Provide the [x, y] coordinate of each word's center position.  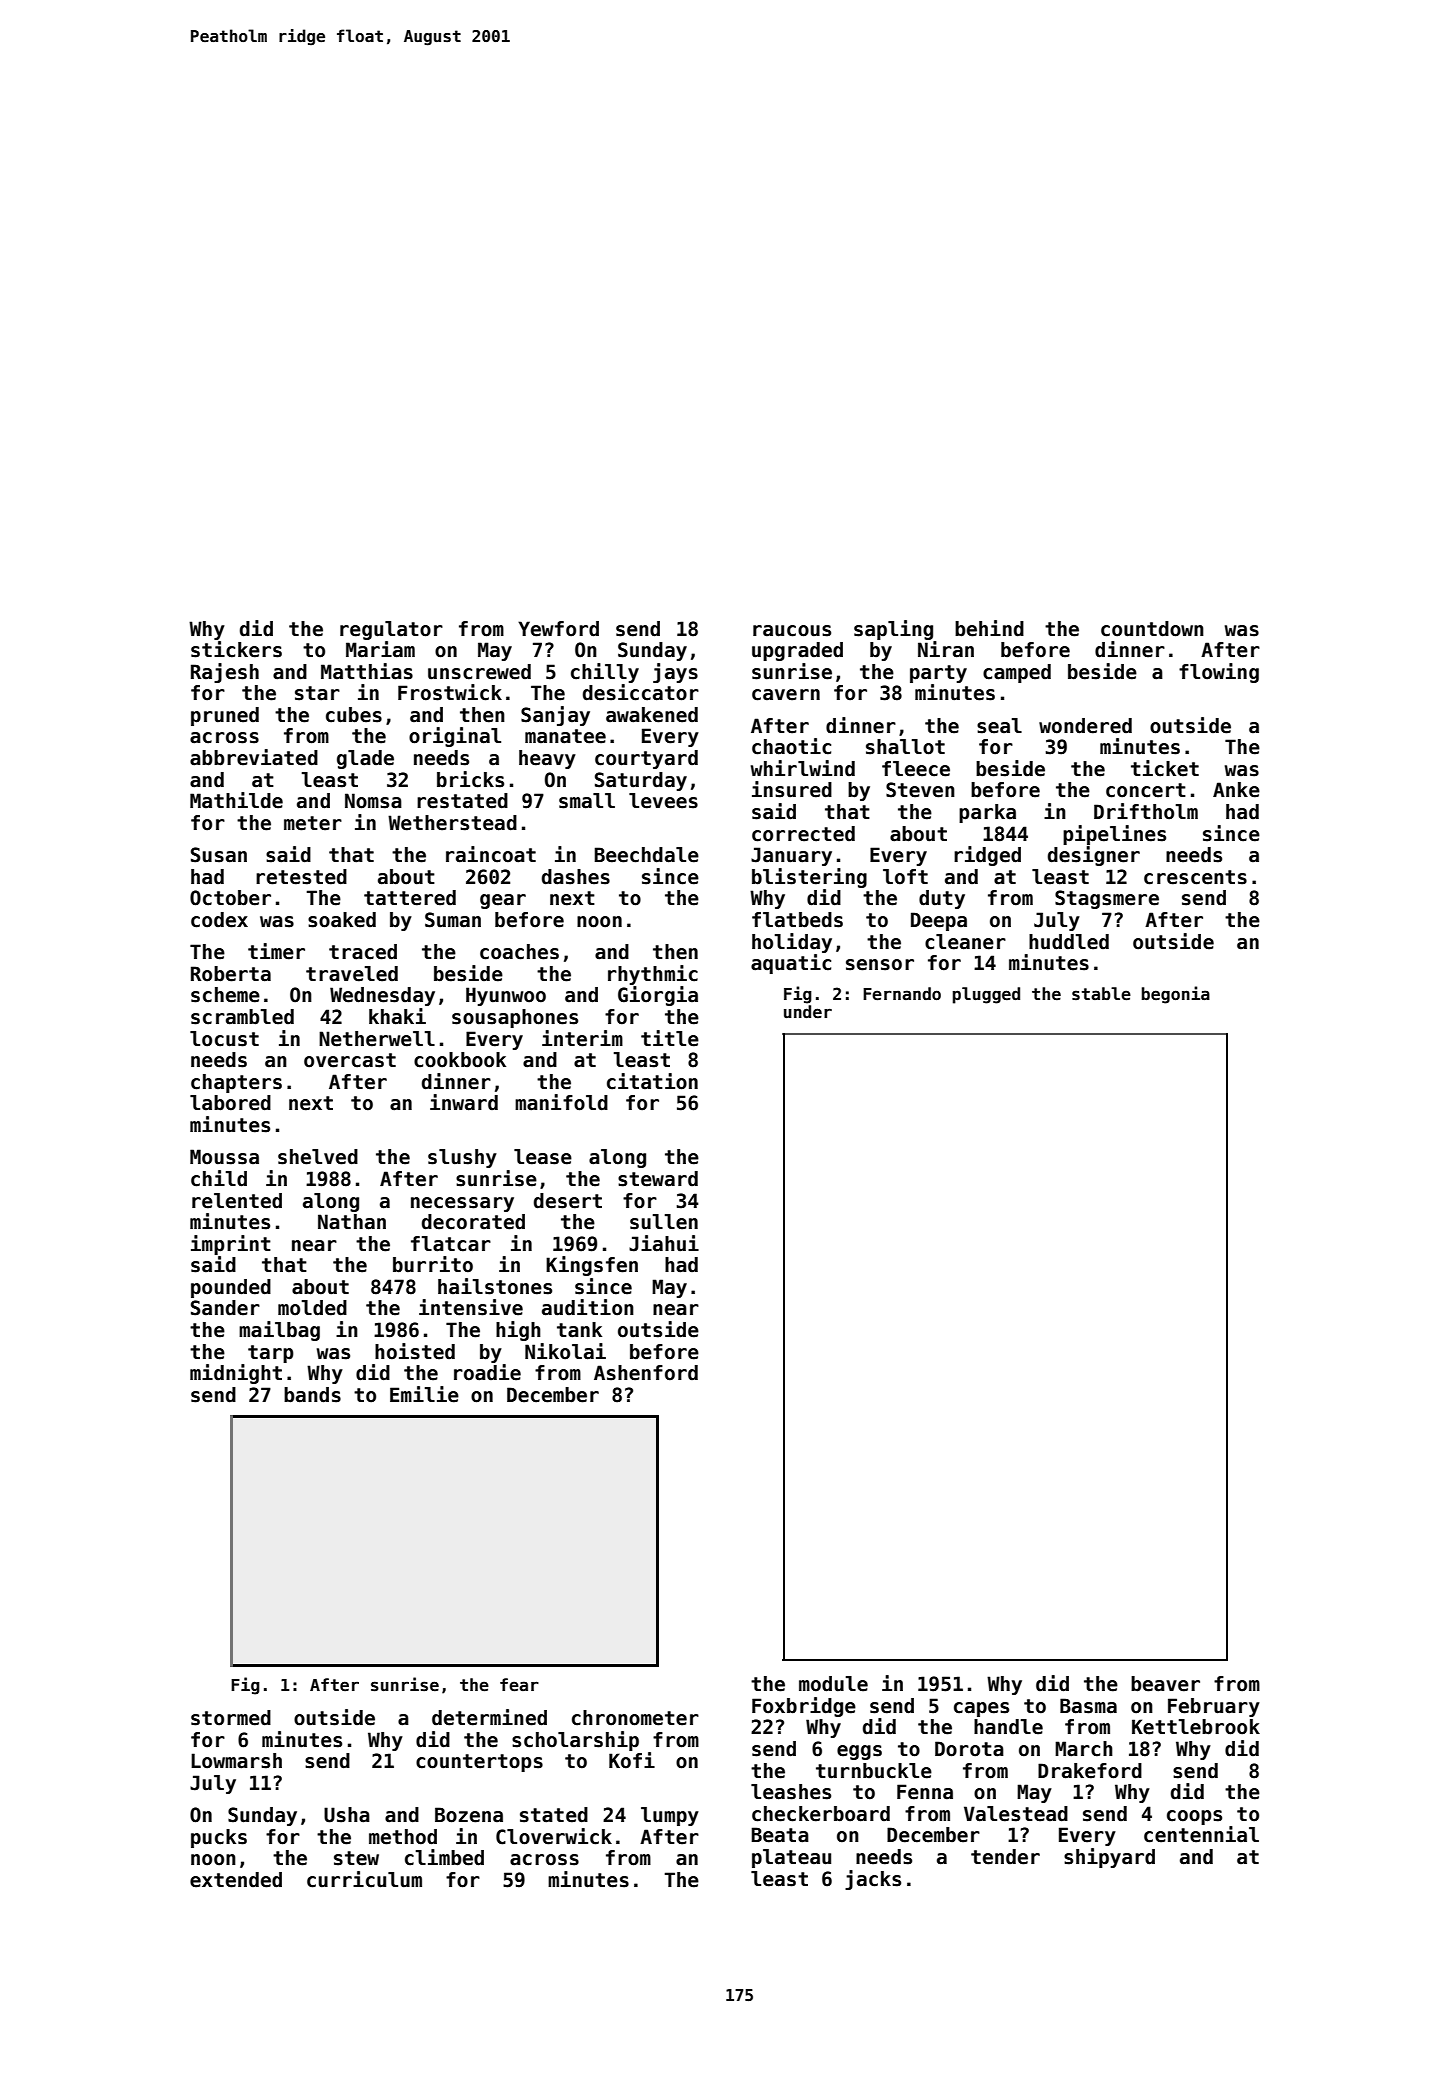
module [833, 1684]
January [791, 856]
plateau [791, 1858]
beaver [1165, 1684]
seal [999, 726]
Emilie [424, 1394]
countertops [479, 1763]
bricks [470, 779]
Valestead [1016, 1814]
